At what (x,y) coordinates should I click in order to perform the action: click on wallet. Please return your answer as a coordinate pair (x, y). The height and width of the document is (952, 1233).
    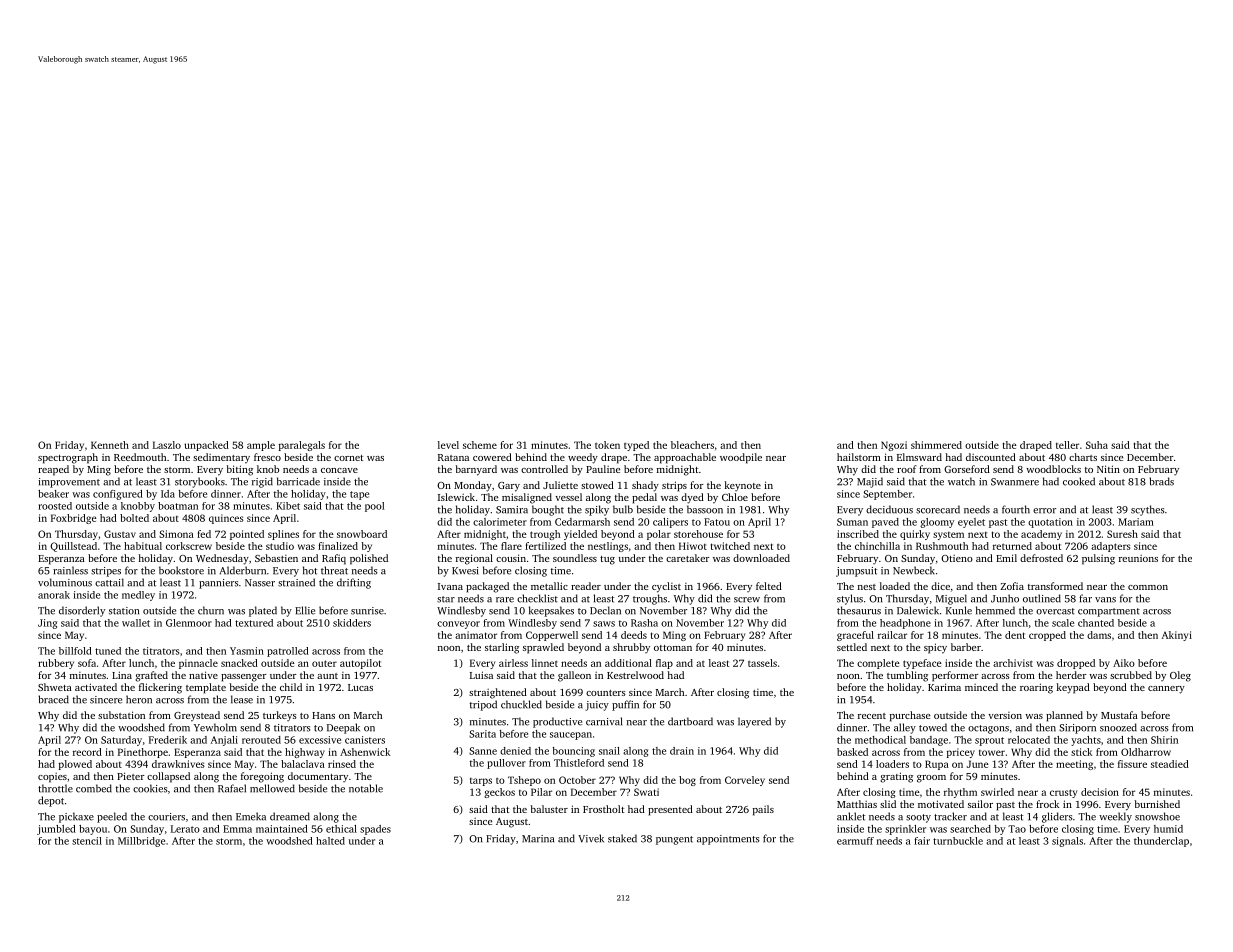
    Looking at the image, I should click on (136, 623).
